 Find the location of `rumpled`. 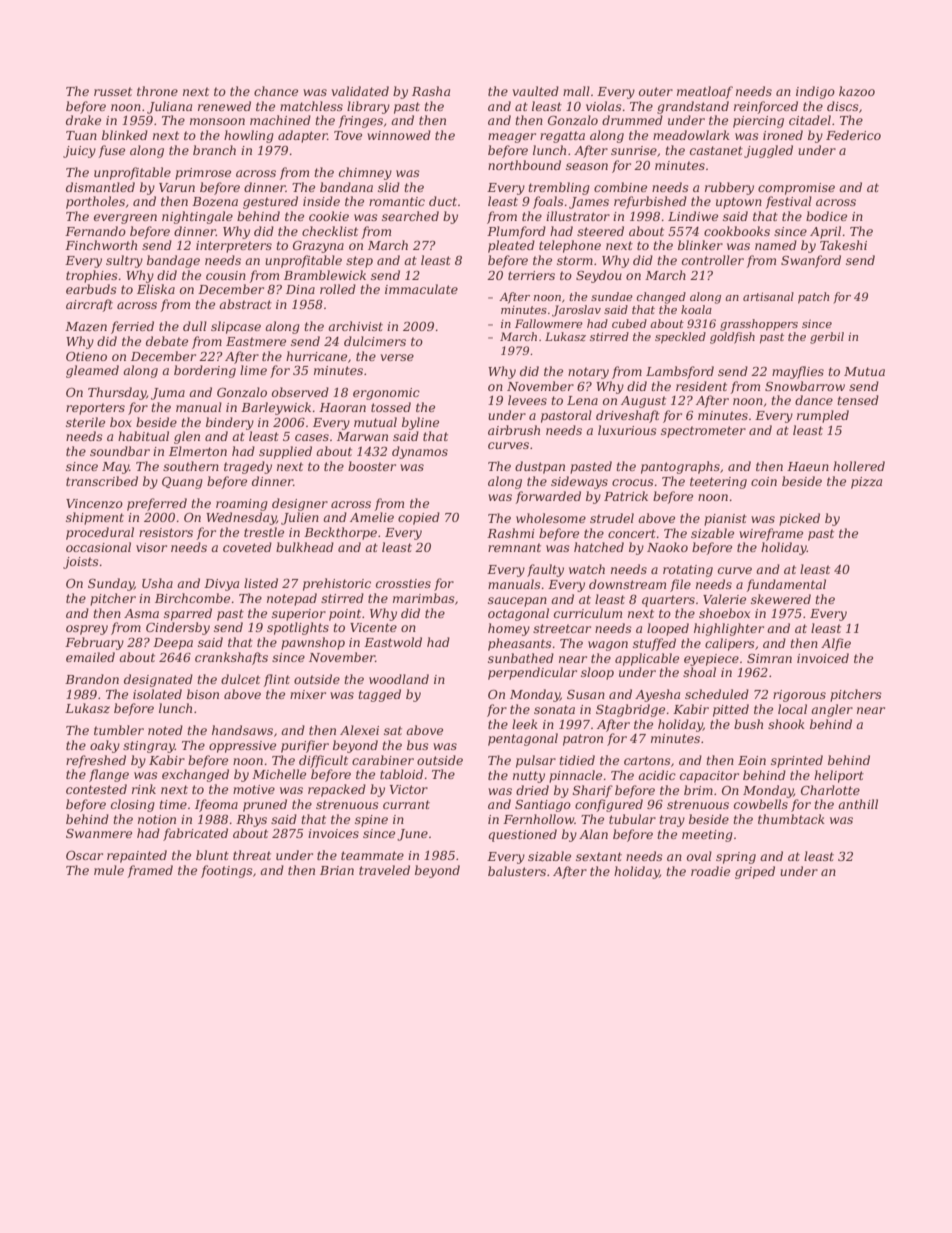

rumpled is located at coordinates (823, 416).
